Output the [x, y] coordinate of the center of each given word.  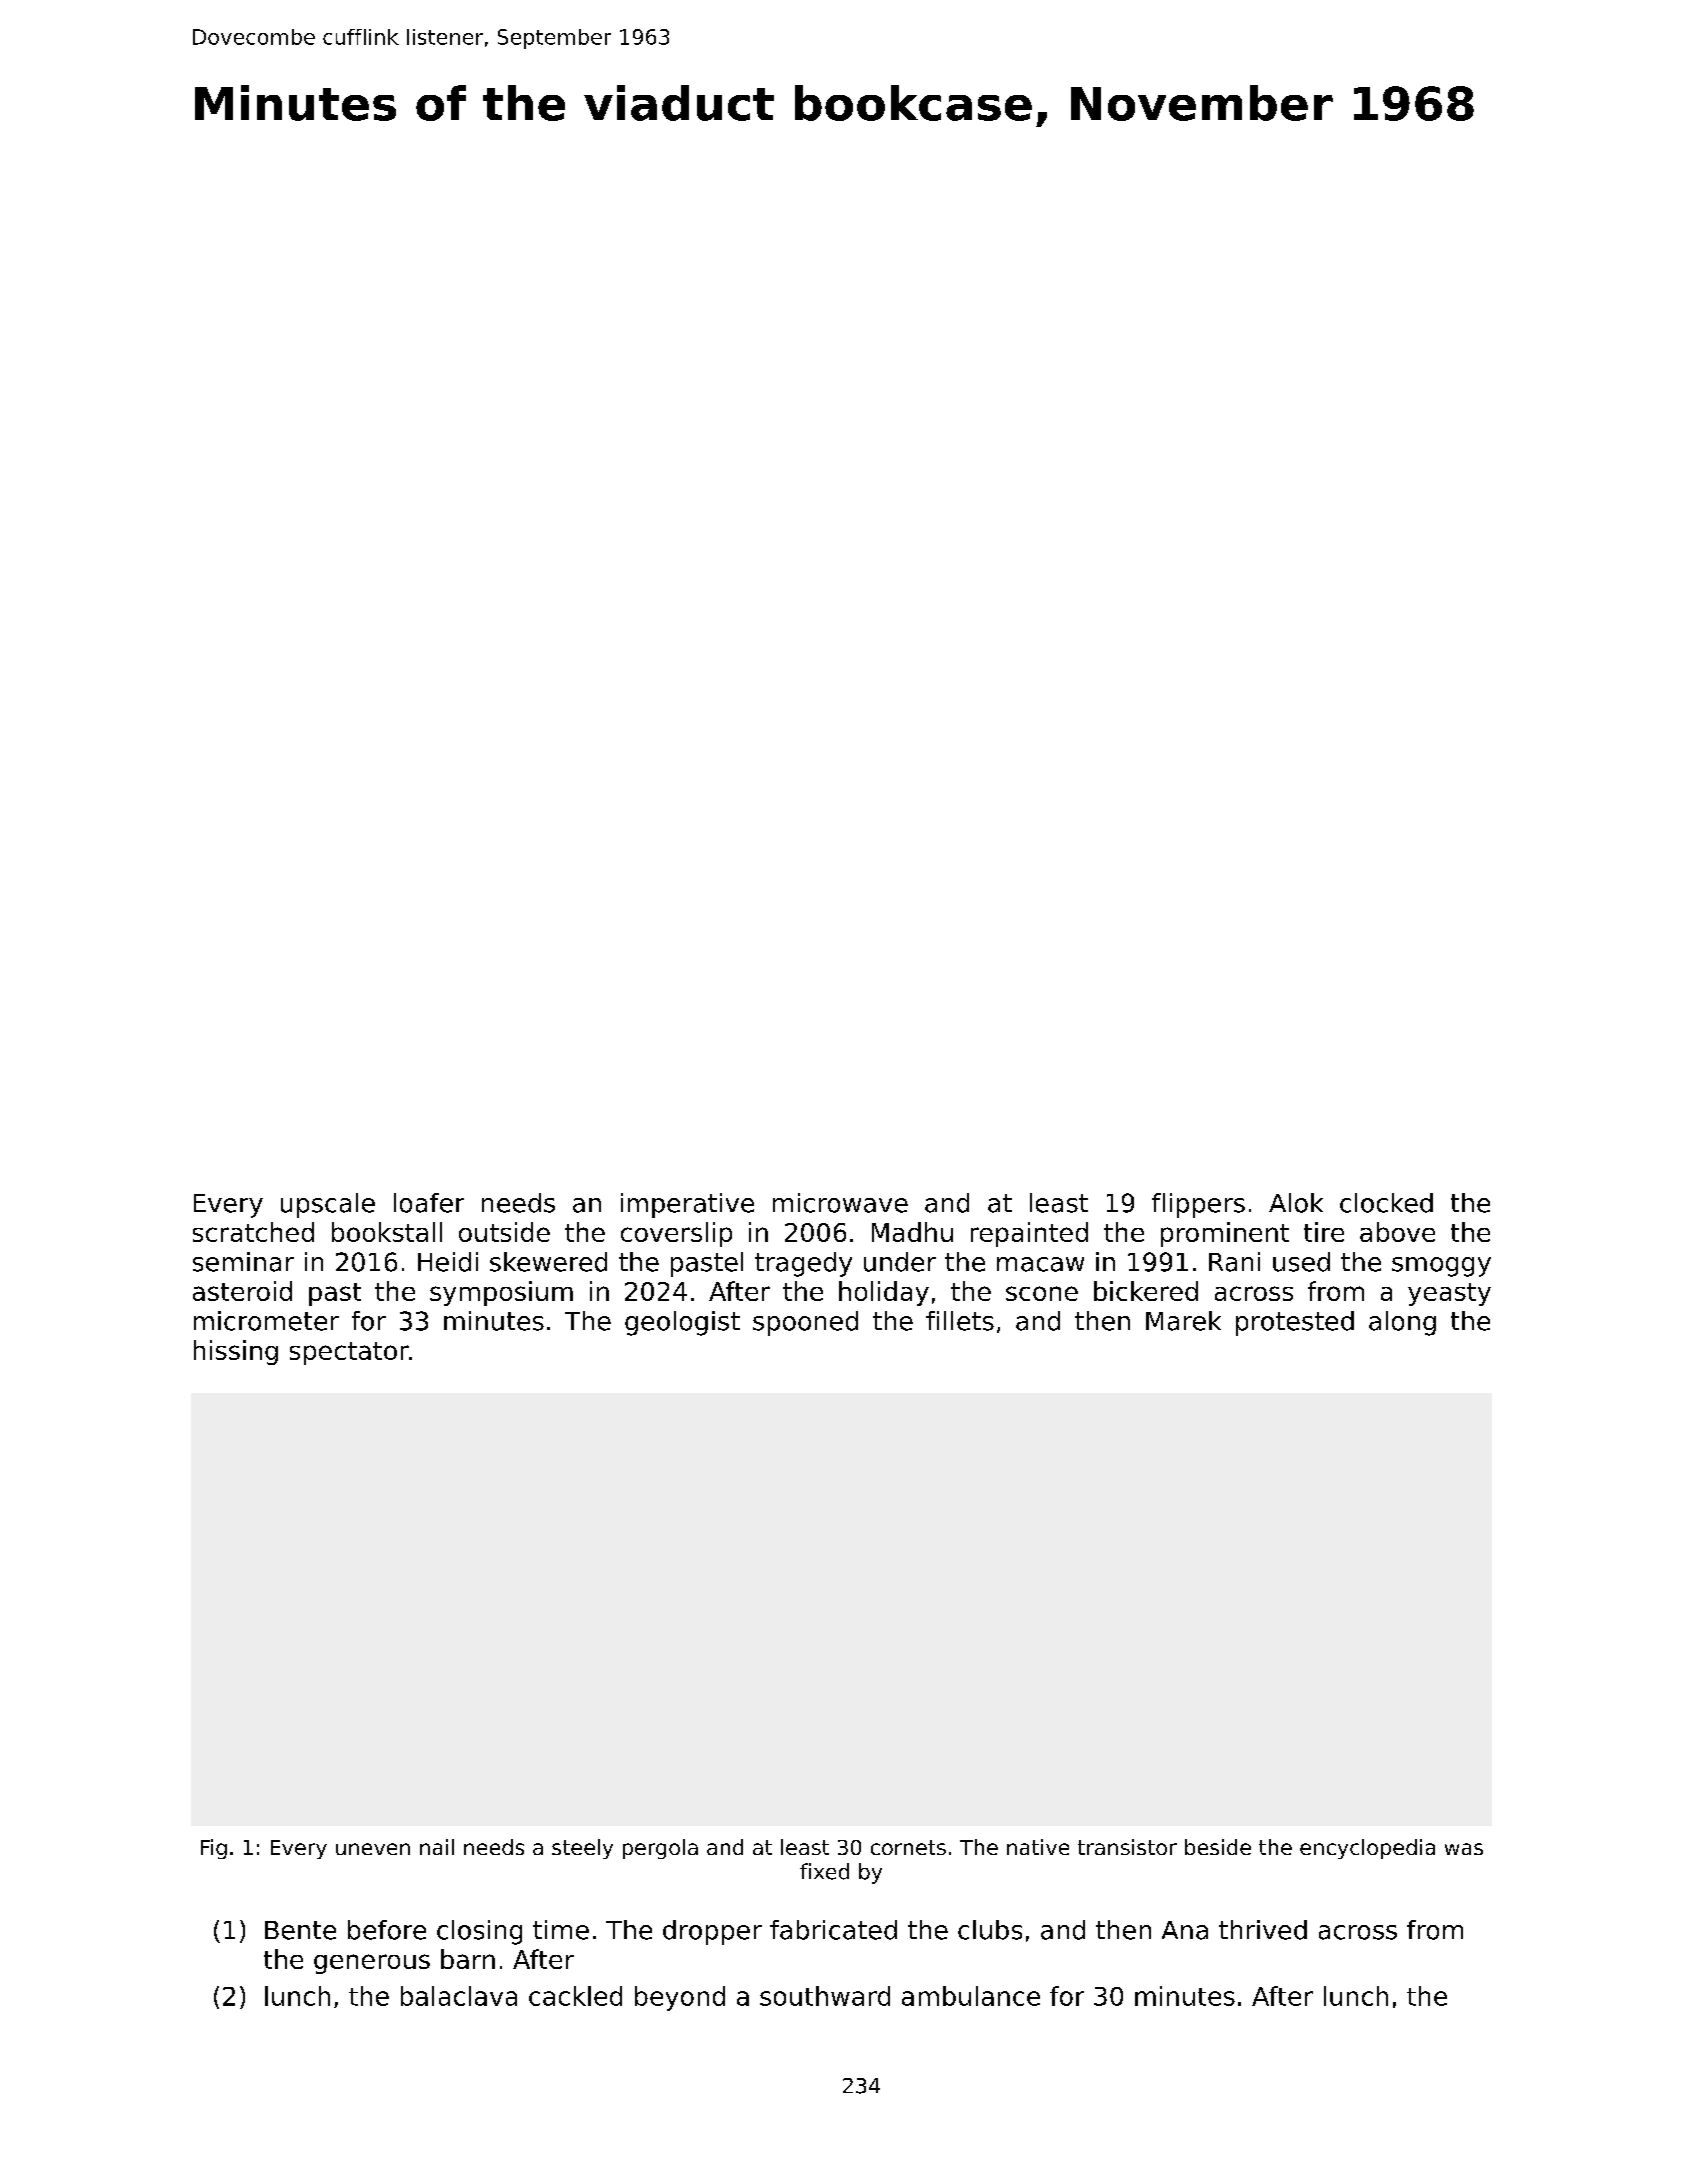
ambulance [971, 1996]
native [1038, 1847]
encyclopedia [1367, 1849]
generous [372, 1964]
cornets [908, 1847]
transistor [1127, 1847]
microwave [840, 1203]
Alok [1296, 1203]
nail [437, 1847]
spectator [349, 1353]
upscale [328, 1205]
